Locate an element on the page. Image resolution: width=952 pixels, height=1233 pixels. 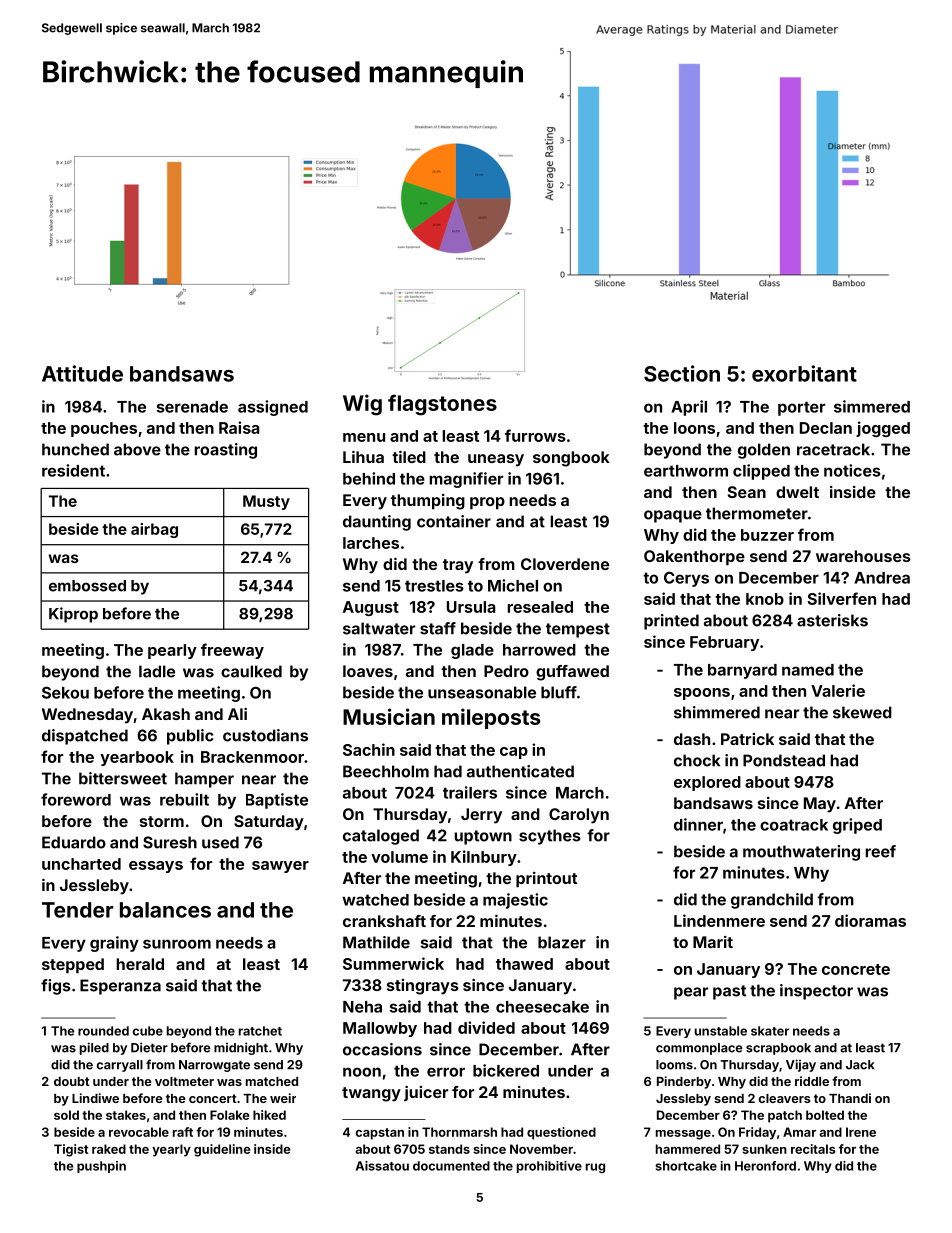
balances is located at coordinates (165, 910).
